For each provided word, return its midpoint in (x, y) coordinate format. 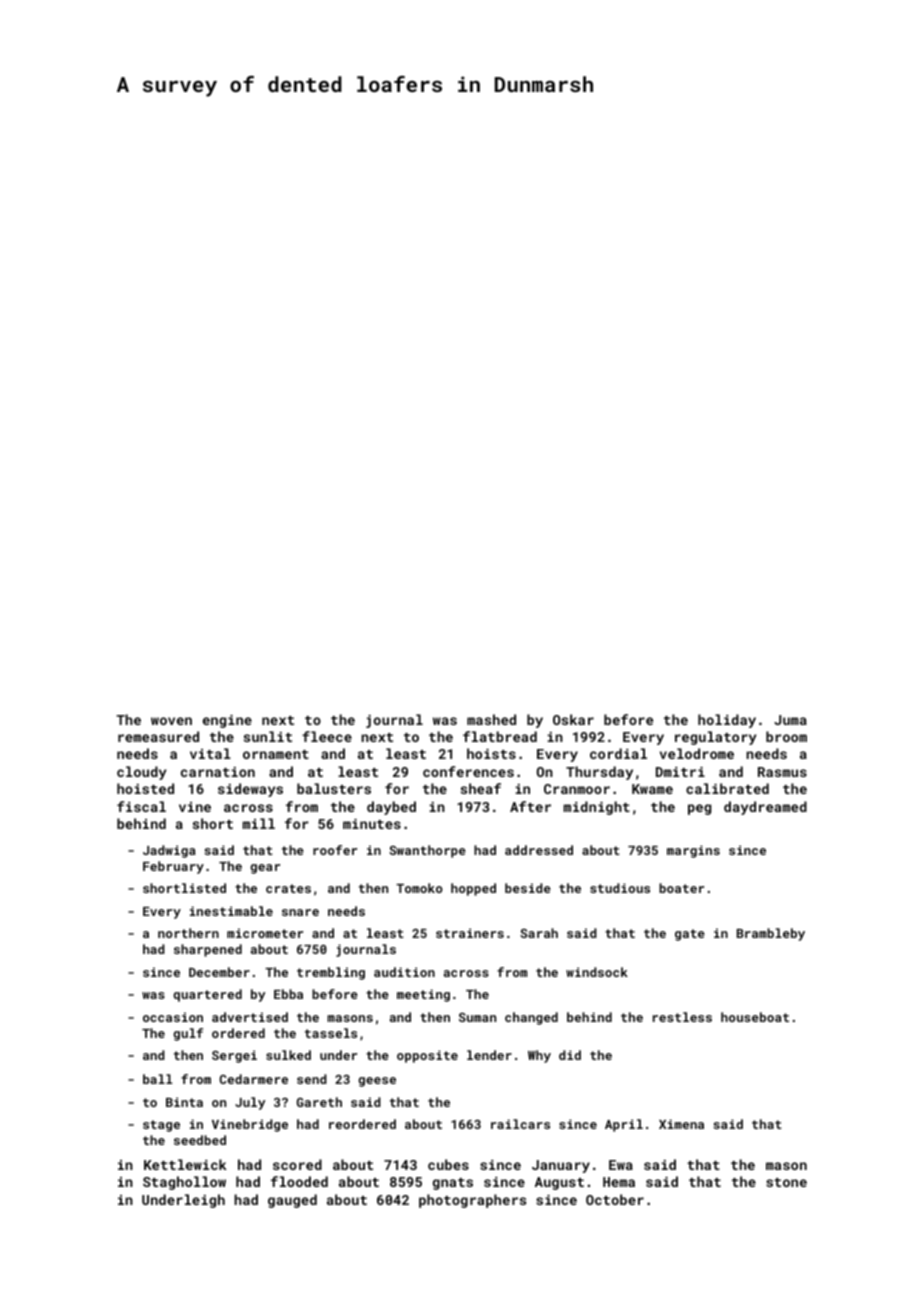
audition (404, 972)
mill (259, 823)
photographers (472, 1201)
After (530, 806)
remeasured (158, 736)
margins (693, 851)
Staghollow (184, 1183)
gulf (188, 1034)
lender (489, 1055)
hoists (491, 753)
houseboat (755, 1017)
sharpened (208, 950)
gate (690, 935)
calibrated (727, 788)
